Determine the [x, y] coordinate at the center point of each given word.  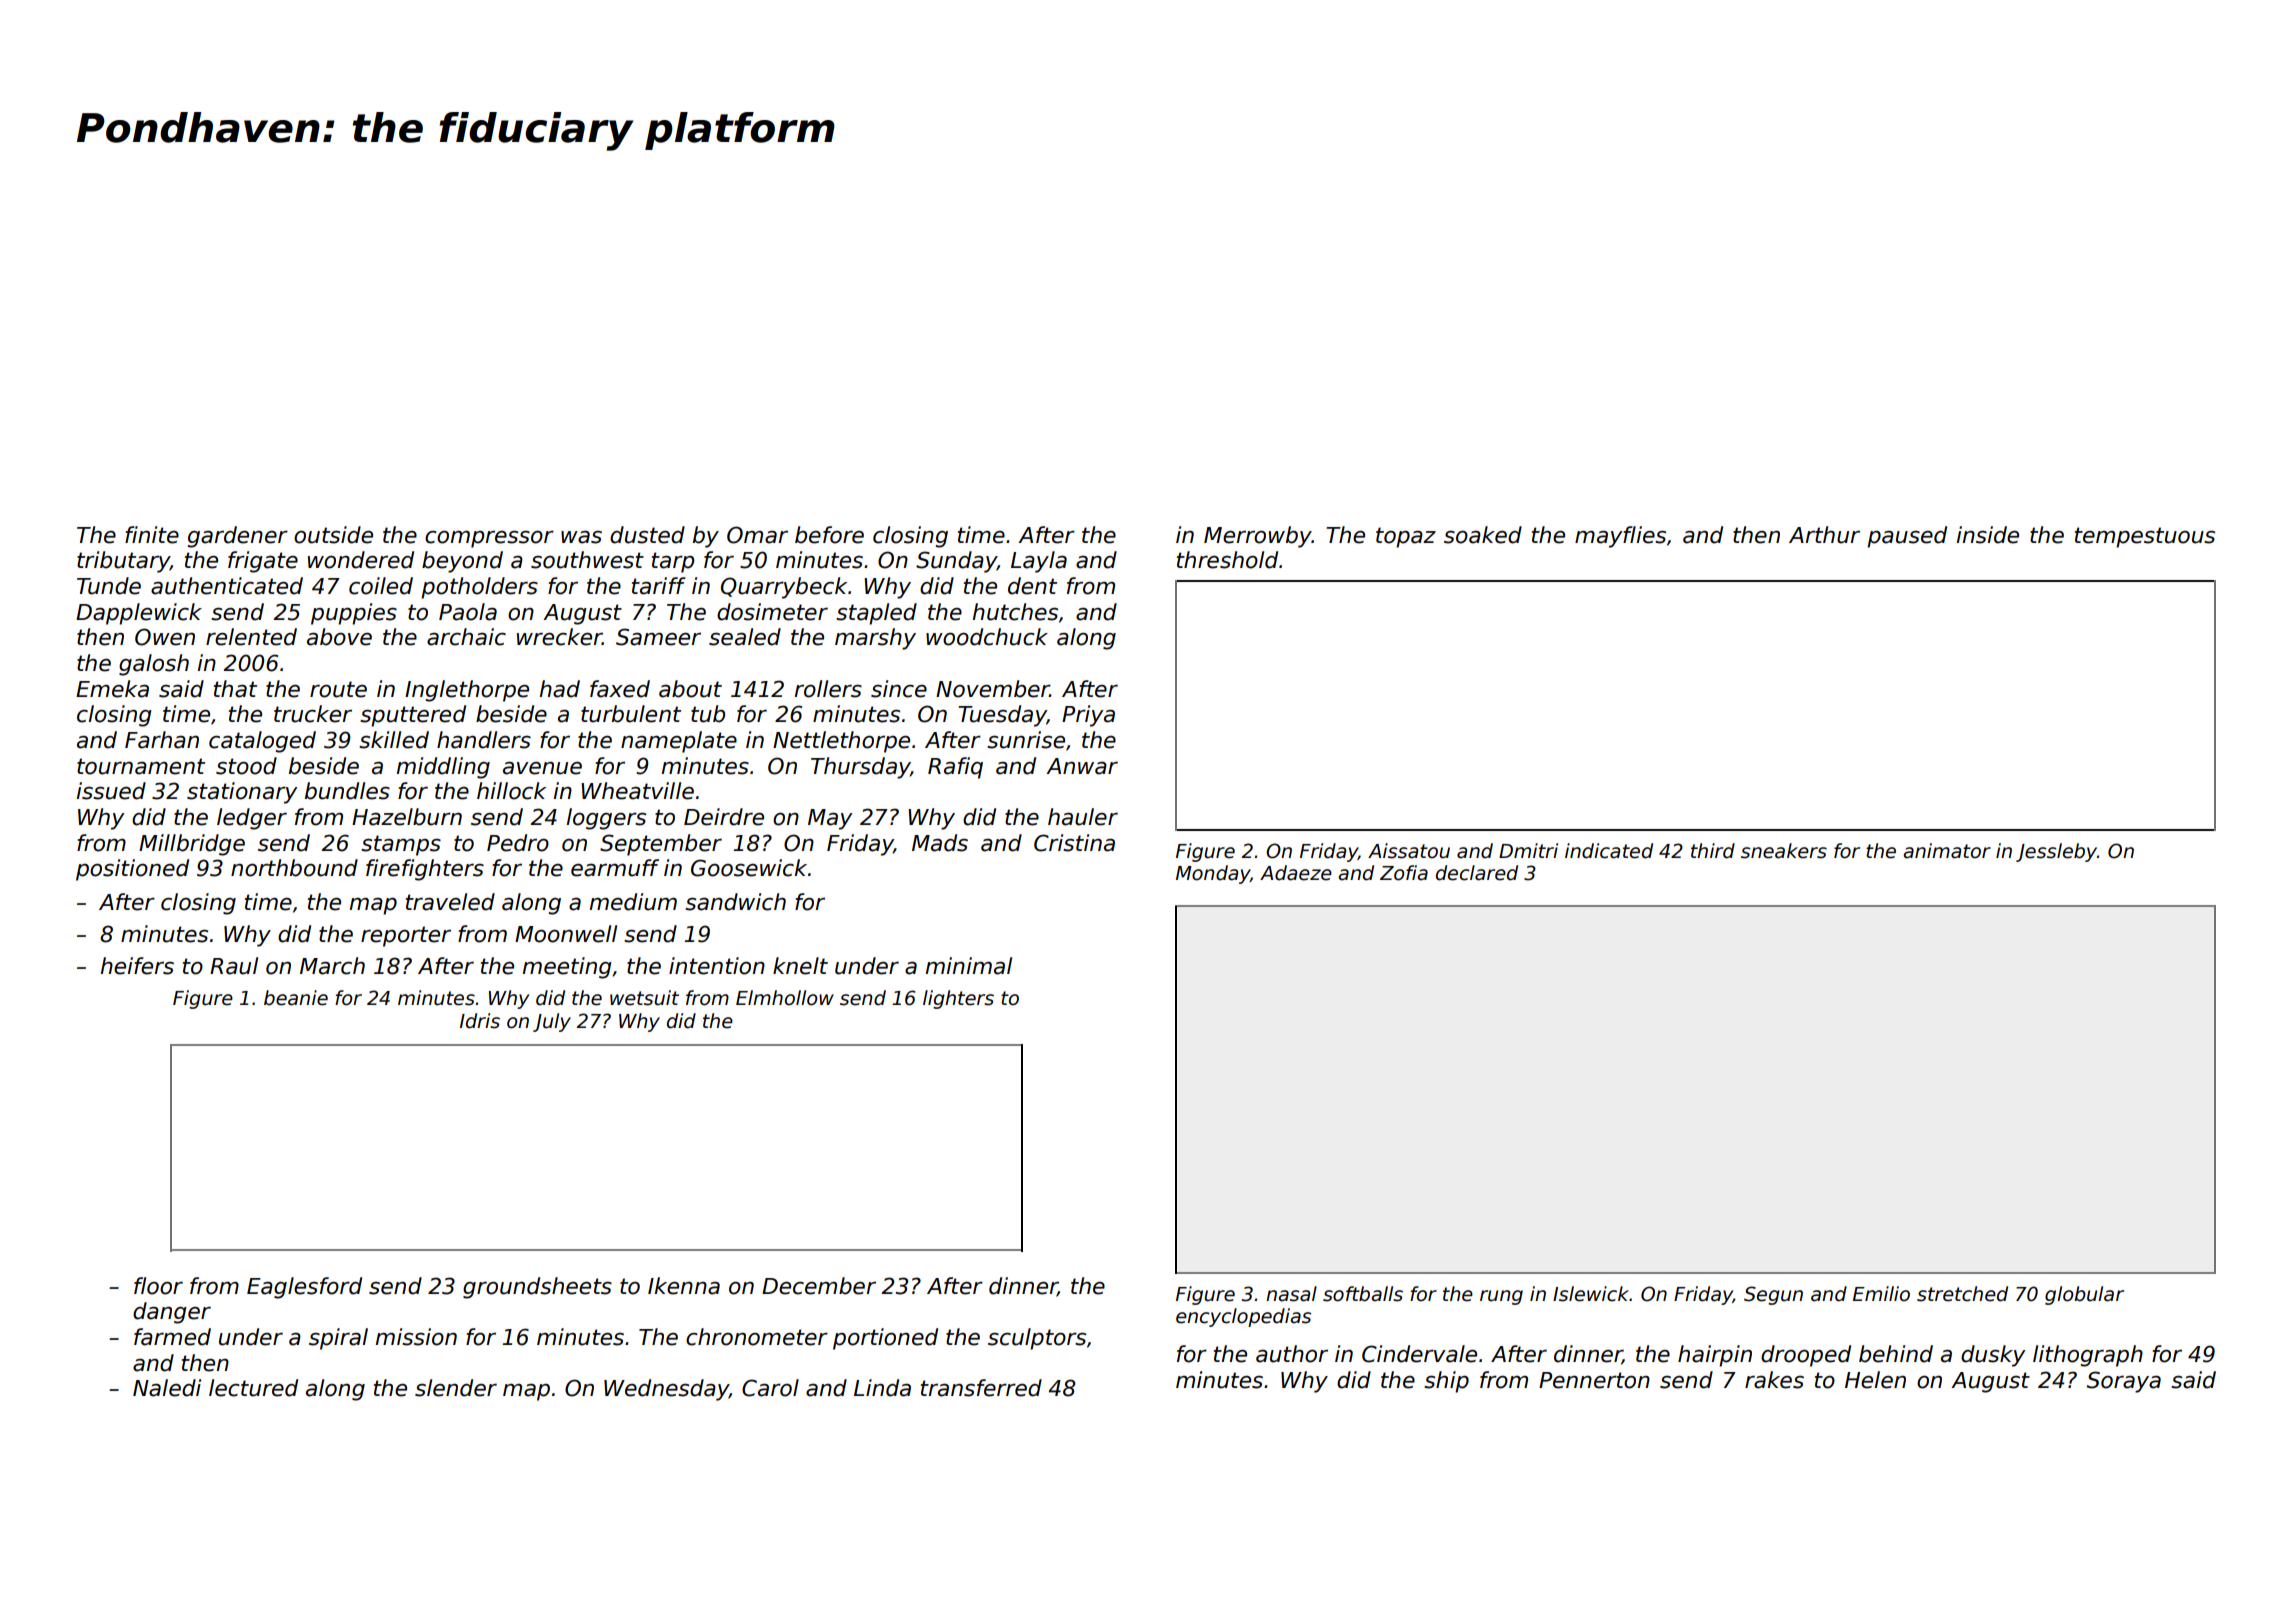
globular [2084, 1295]
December [819, 1286]
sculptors [1037, 1339]
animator [1947, 851]
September [661, 845]
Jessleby [2056, 852]
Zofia [1404, 873]
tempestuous [2145, 537]
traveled [450, 902]
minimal [969, 966]
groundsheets [537, 1288]
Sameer [658, 637]
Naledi [167, 1388]
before [829, 535]
